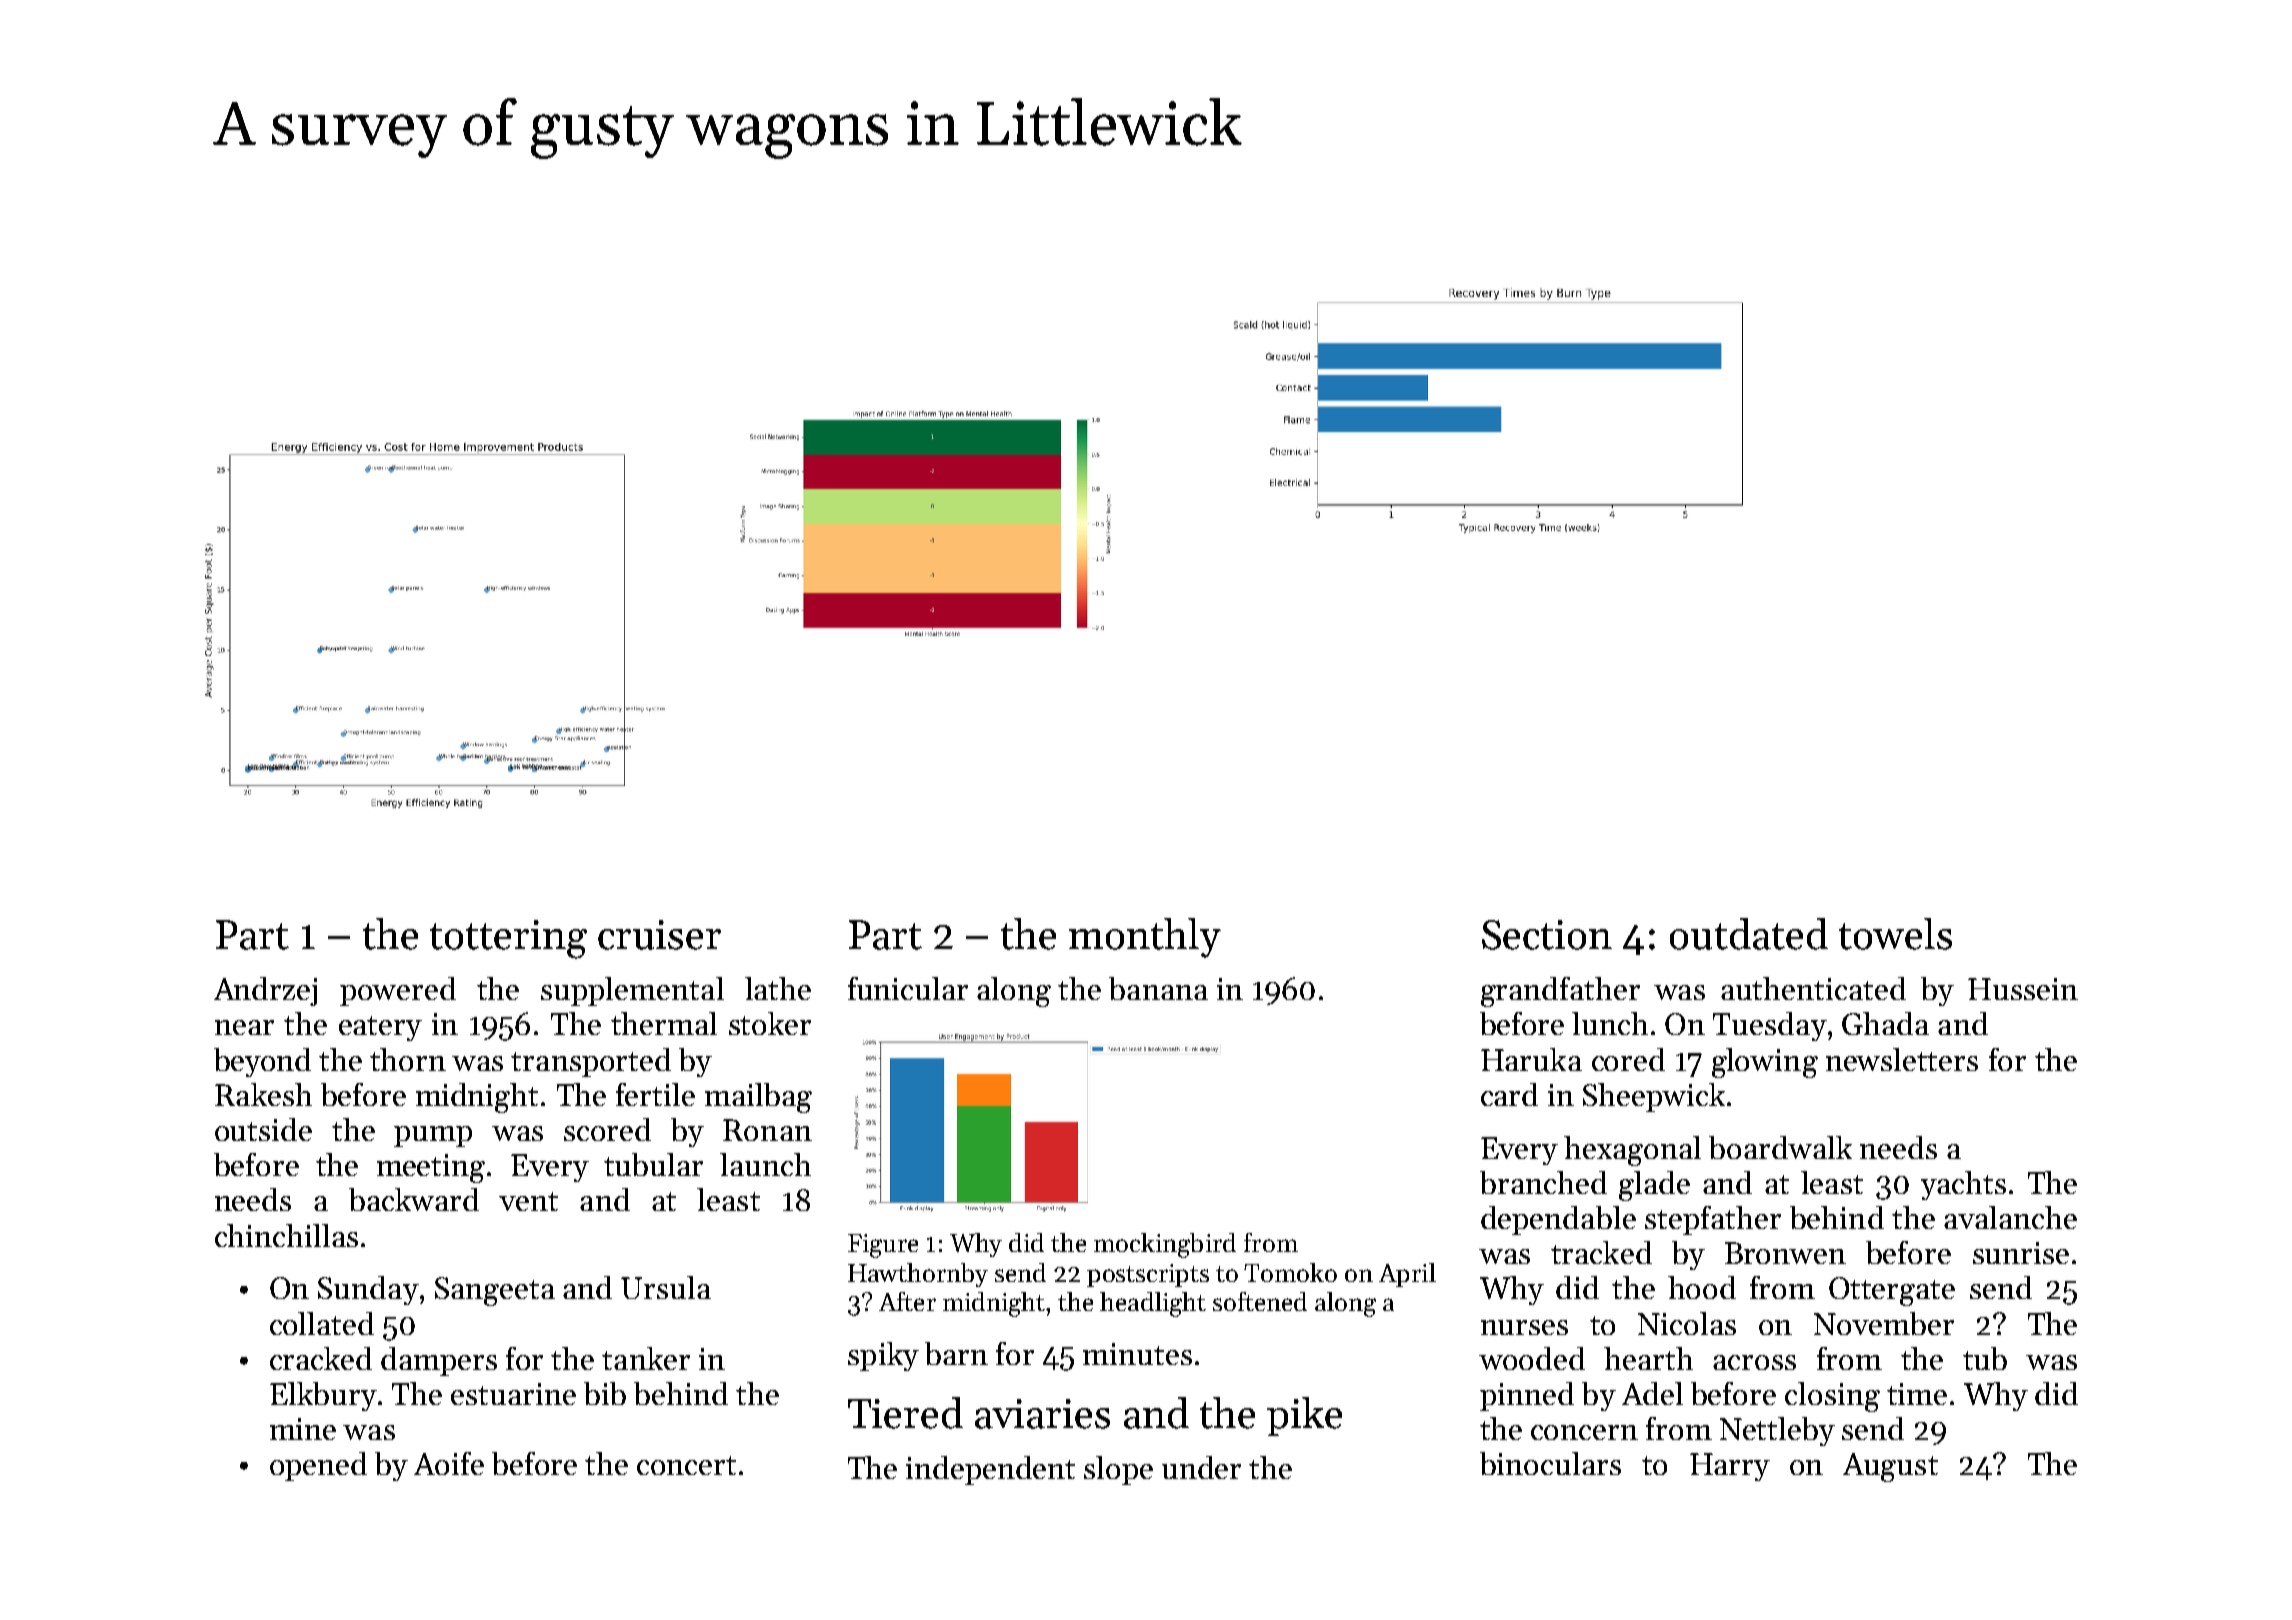 The height and width of the screenshot is (1620, 2292). What do you see at coordinates (508, 939) in the screenshot?
I see `tottering` at bounding box center [508, 939].
